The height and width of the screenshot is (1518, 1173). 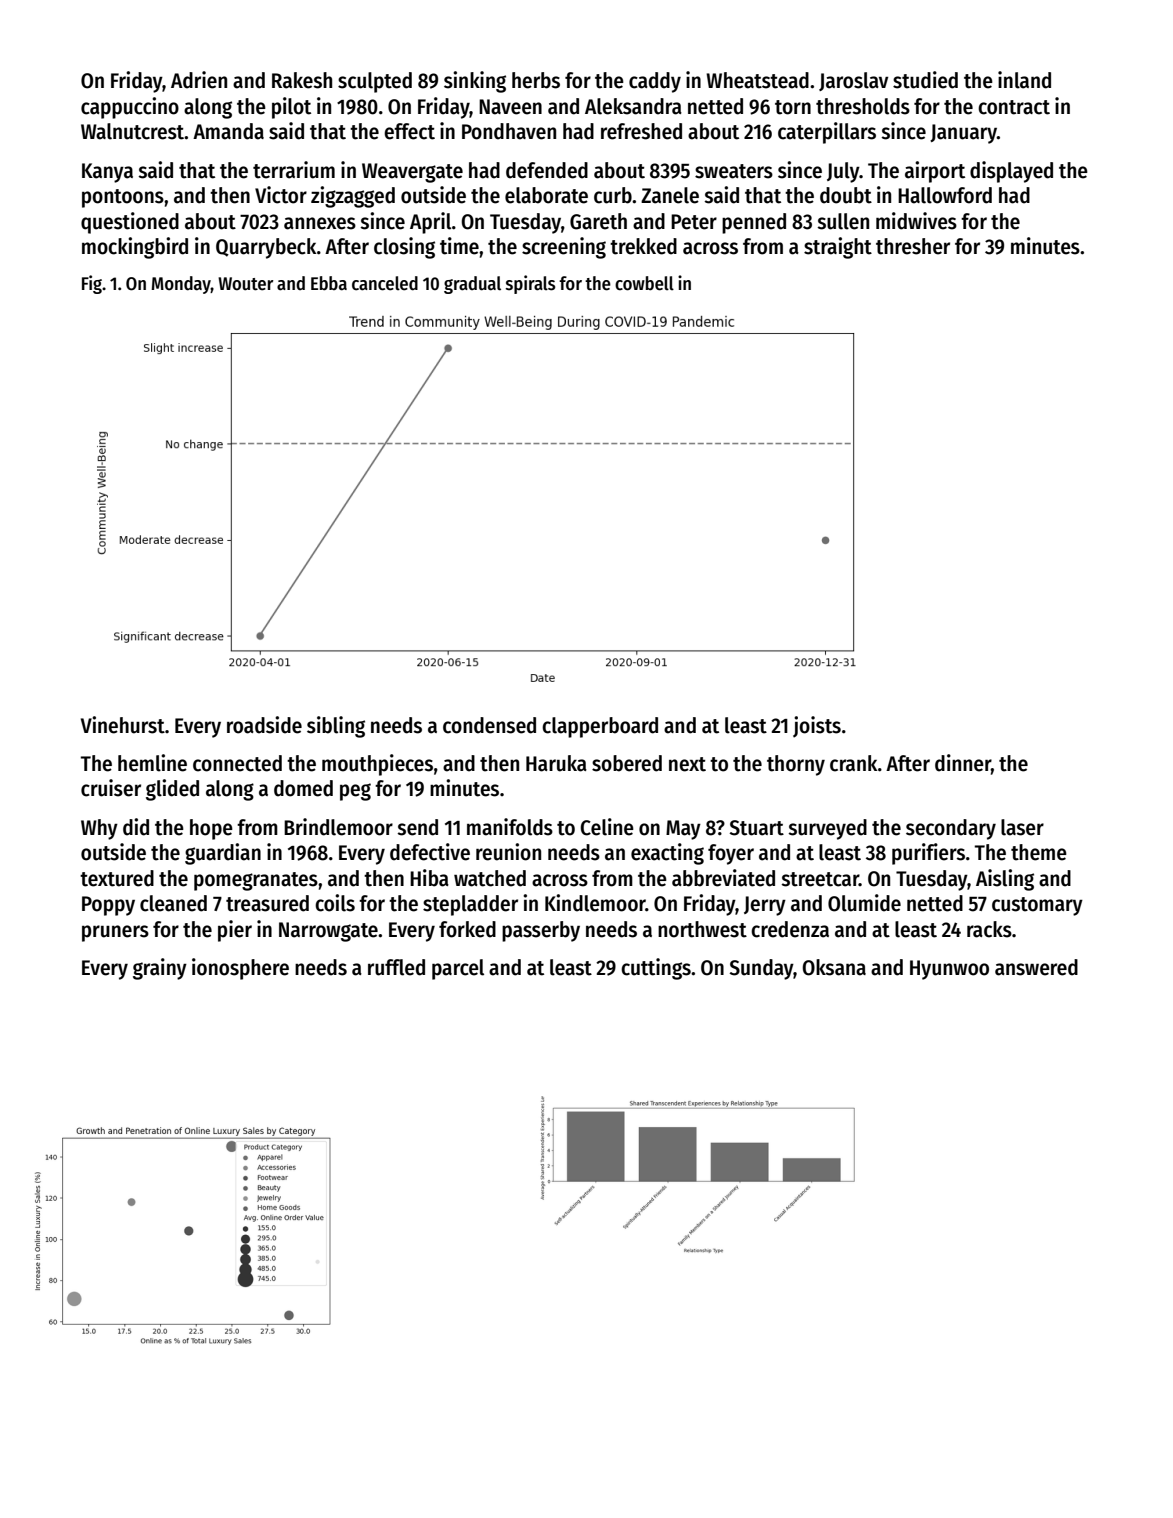 What do you see at coordinates (656, 969) in the screenshot?
I see `cuttings` at bounding box center [656, 969].
